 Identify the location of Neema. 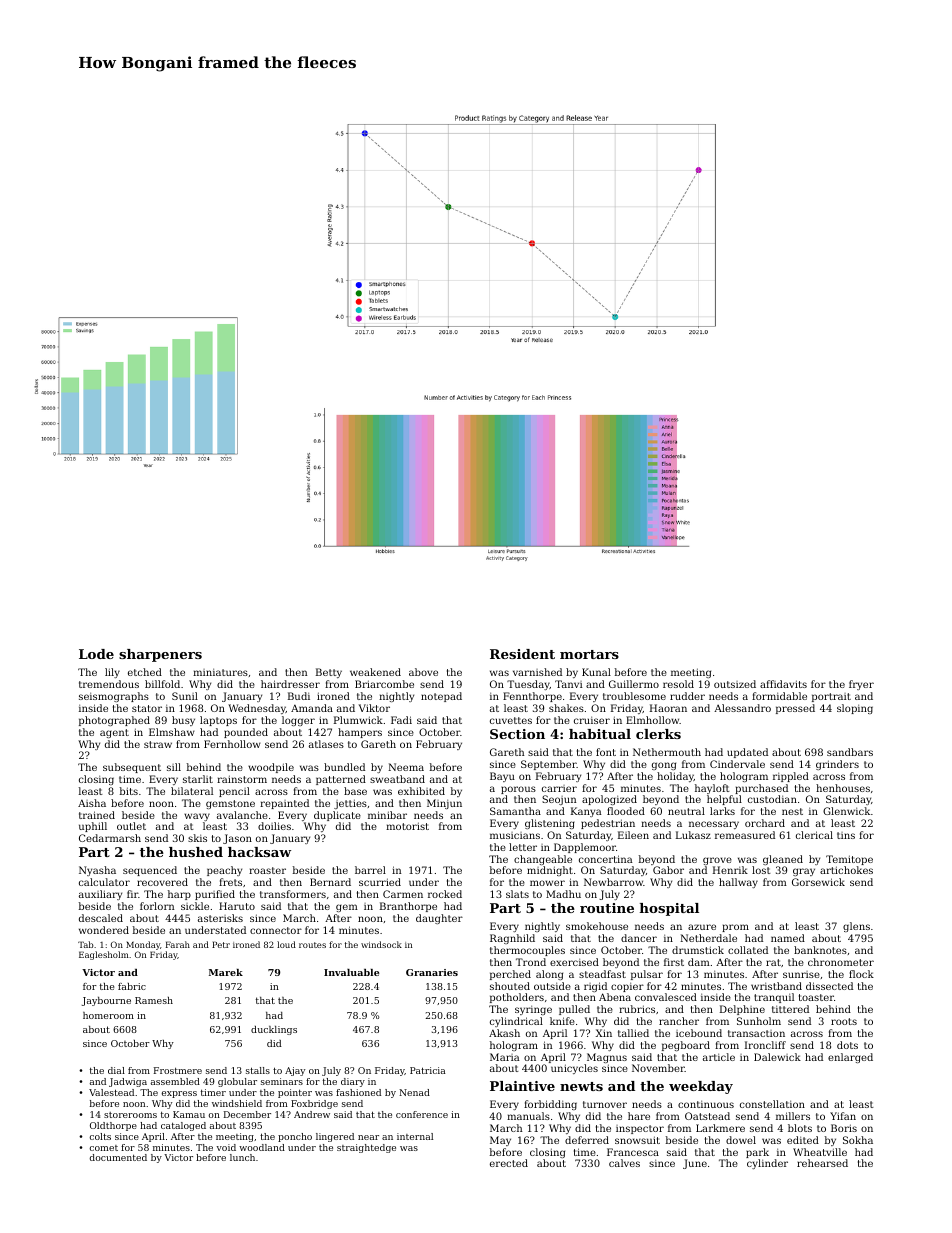
(406, 767).
